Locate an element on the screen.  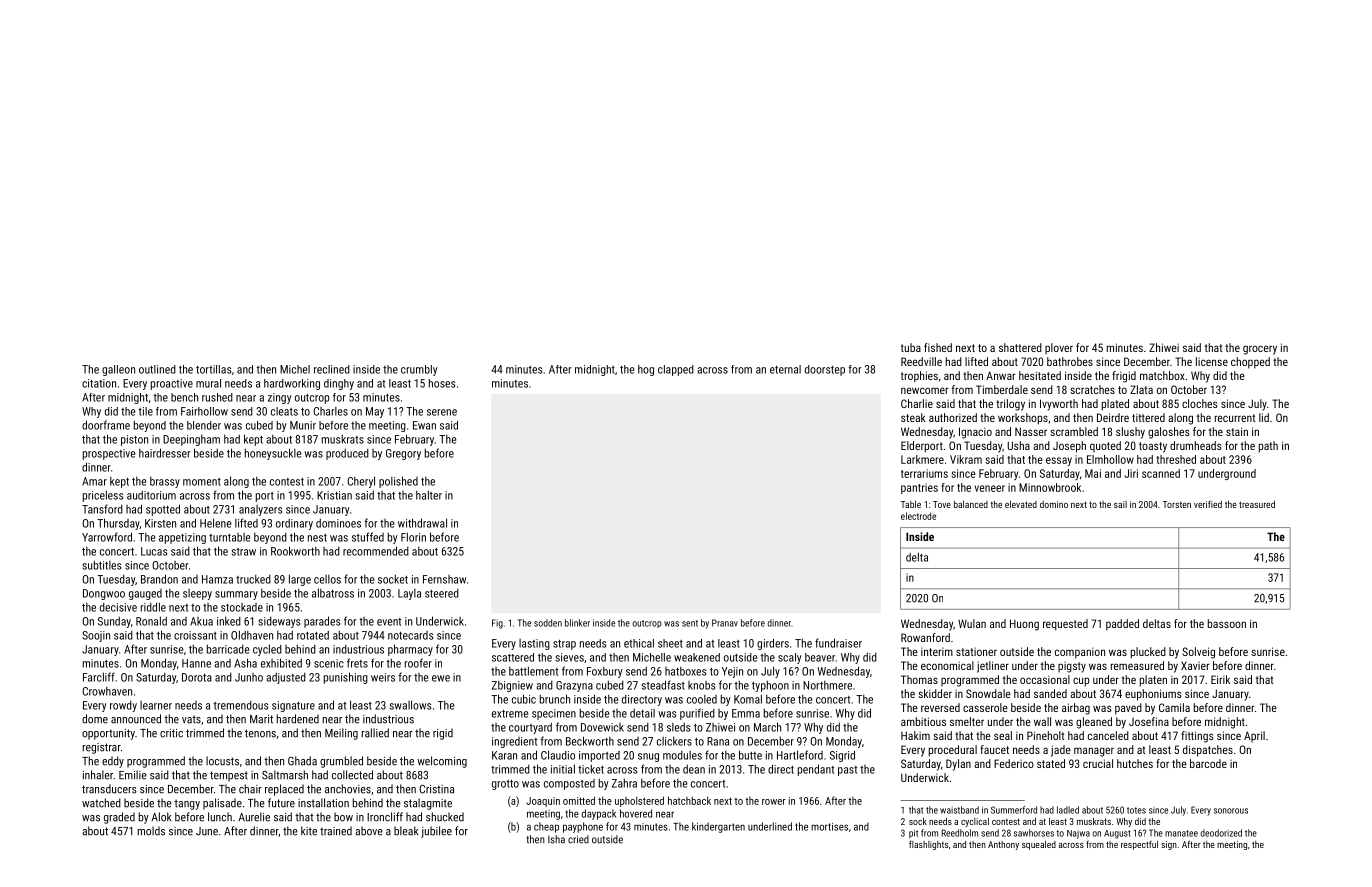
shattered is located at coordinates (1020, 347).
